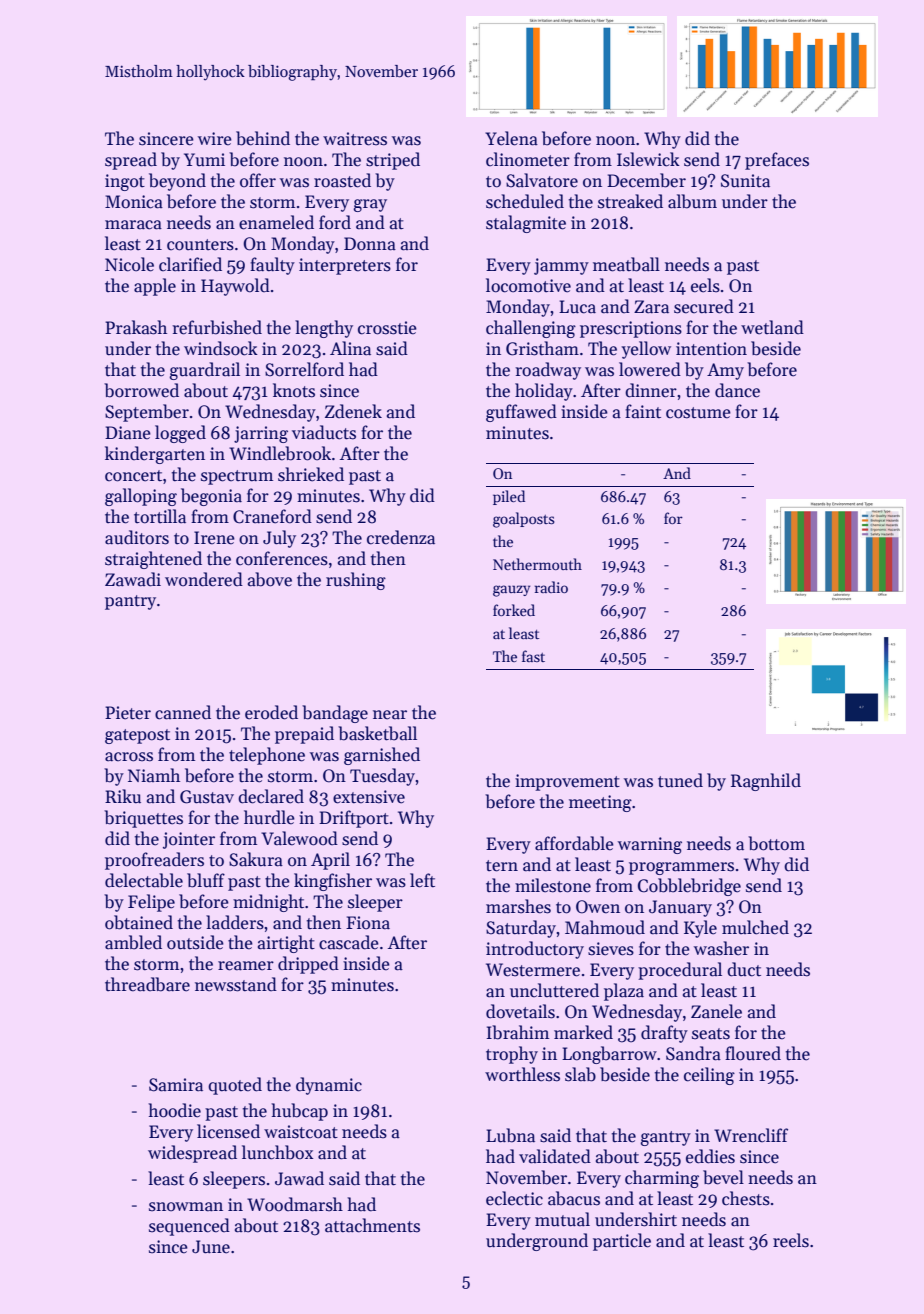 The image size is (924, 1314). What do you see at coordinates (261, 434) in the screenshot?
I see `jarring` at bounding box center [261, 434].
